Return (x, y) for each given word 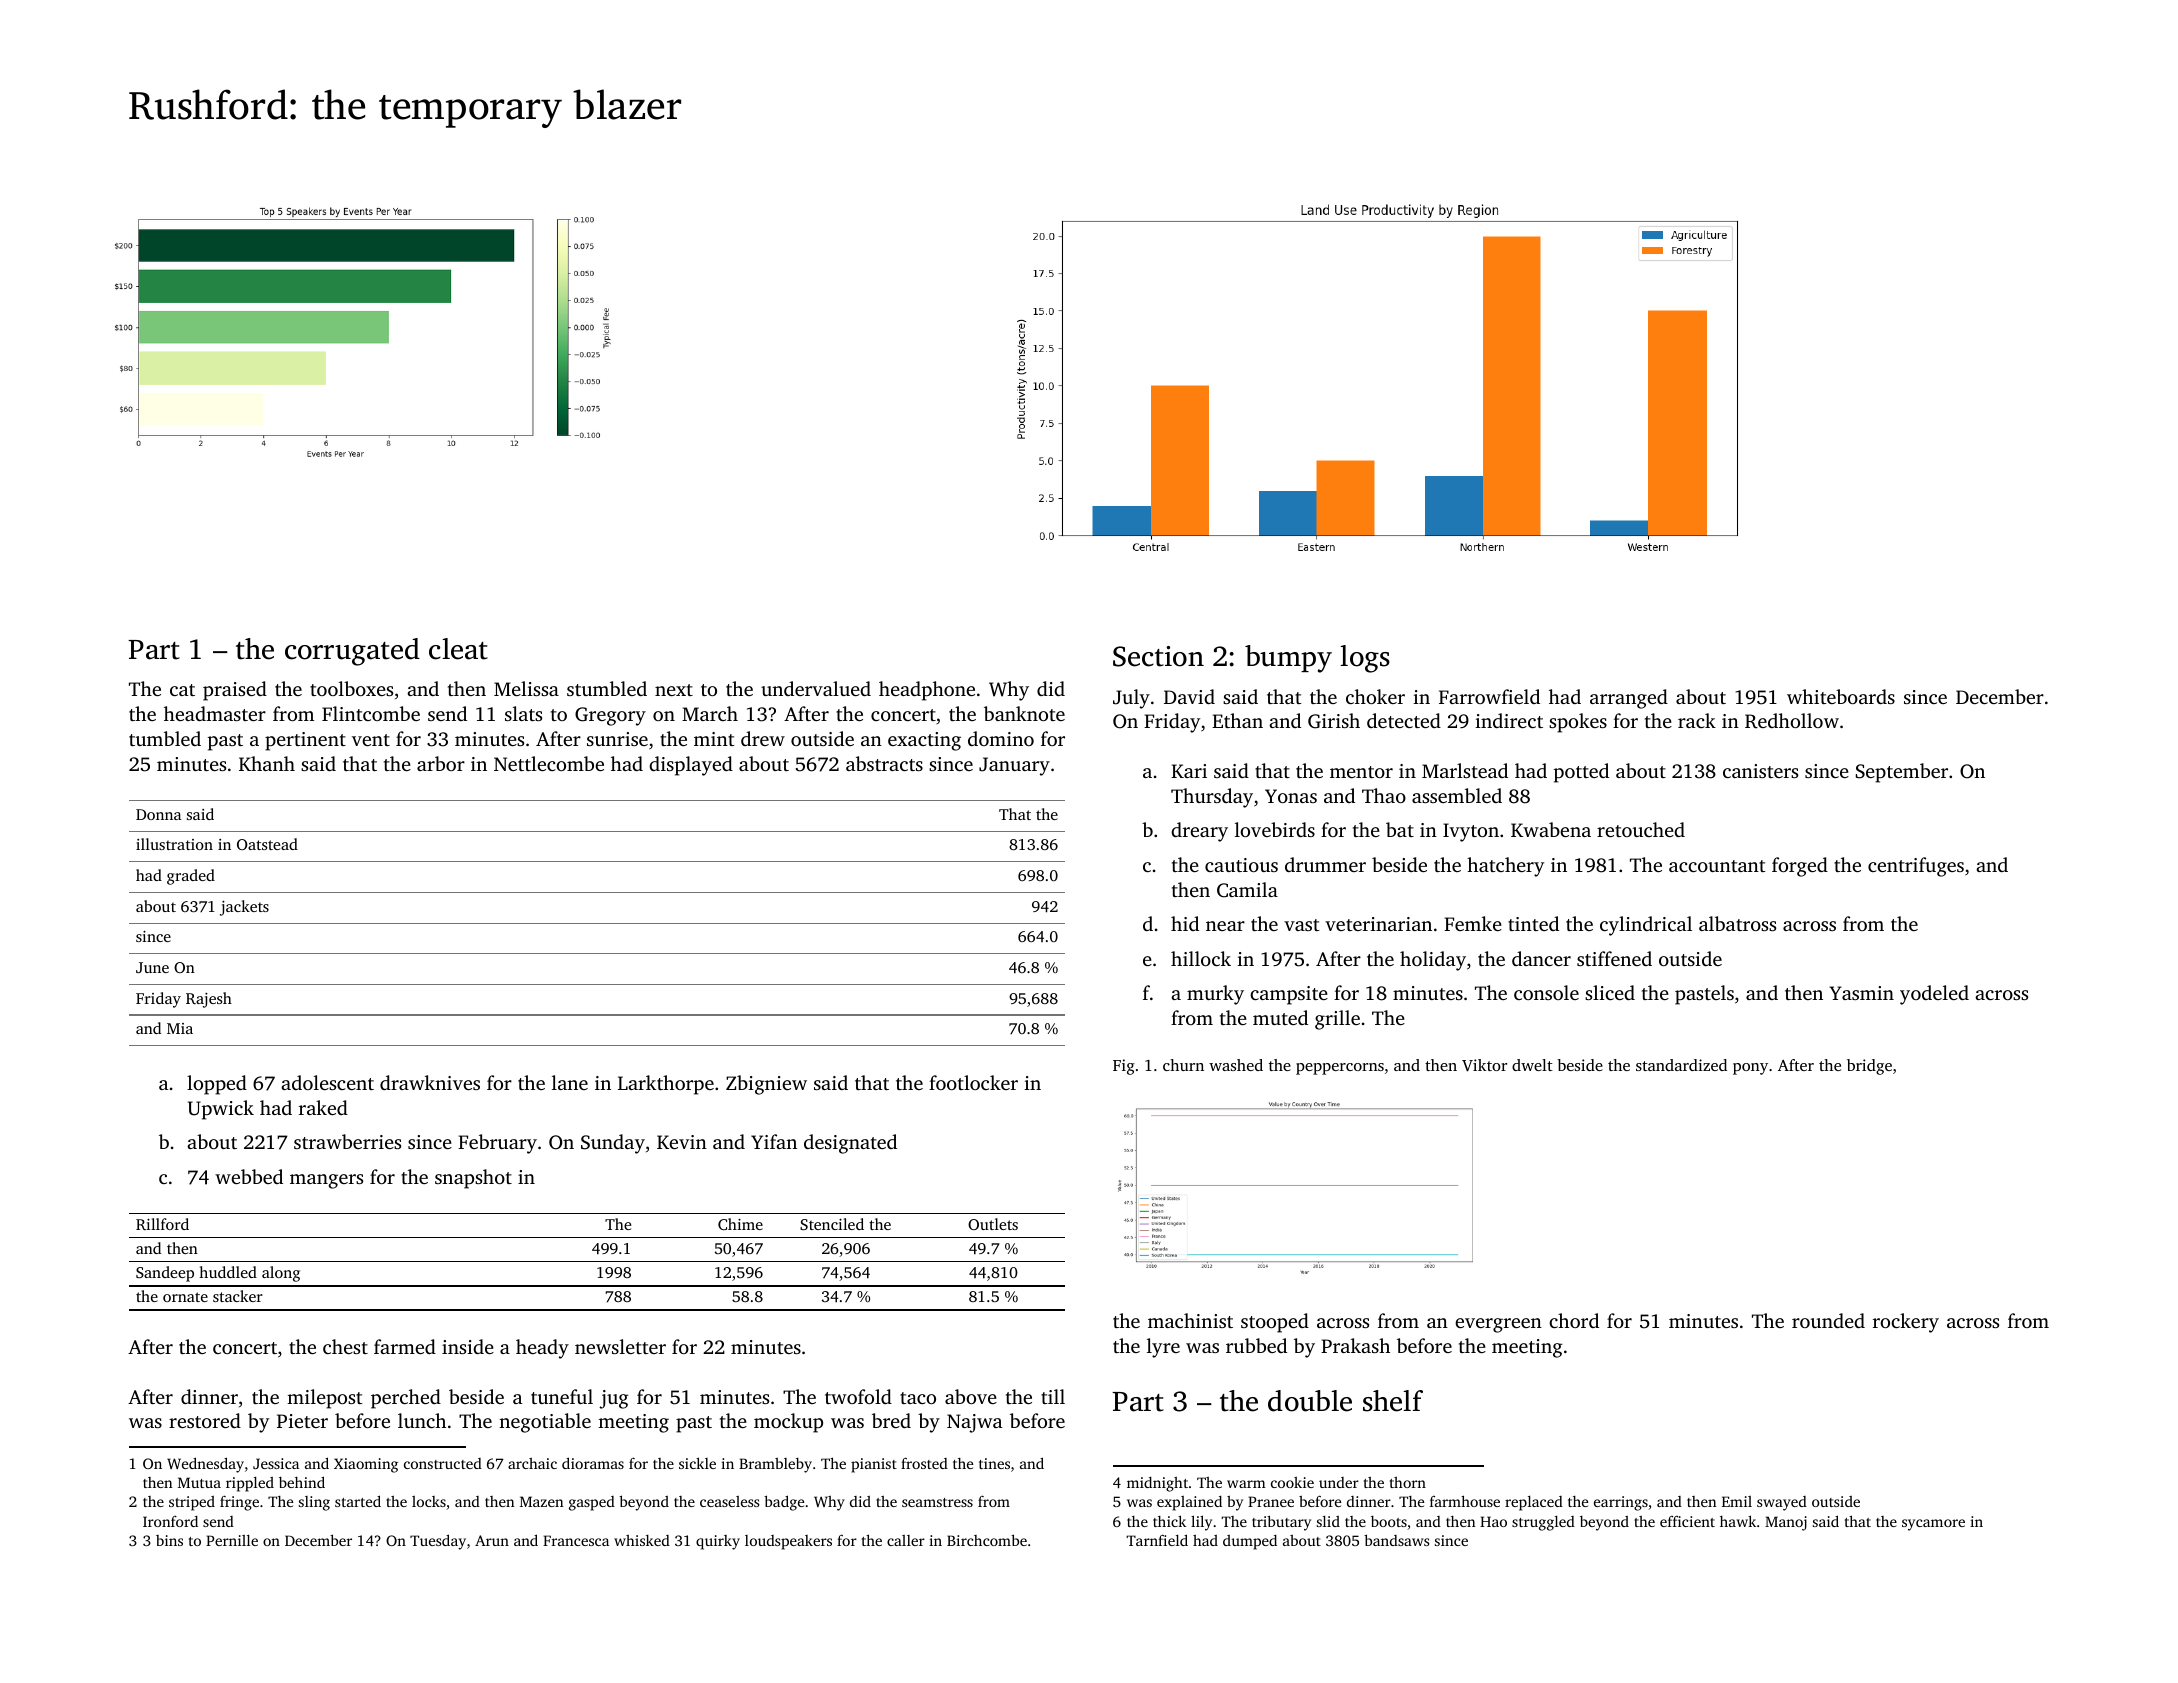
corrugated (352, 652)
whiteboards (1841, 696)
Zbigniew (766, 1085)
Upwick (221, 1110)
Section (1158, 656)
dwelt (1532, 1065)
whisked (642, 1540)
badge (784, 1503)
